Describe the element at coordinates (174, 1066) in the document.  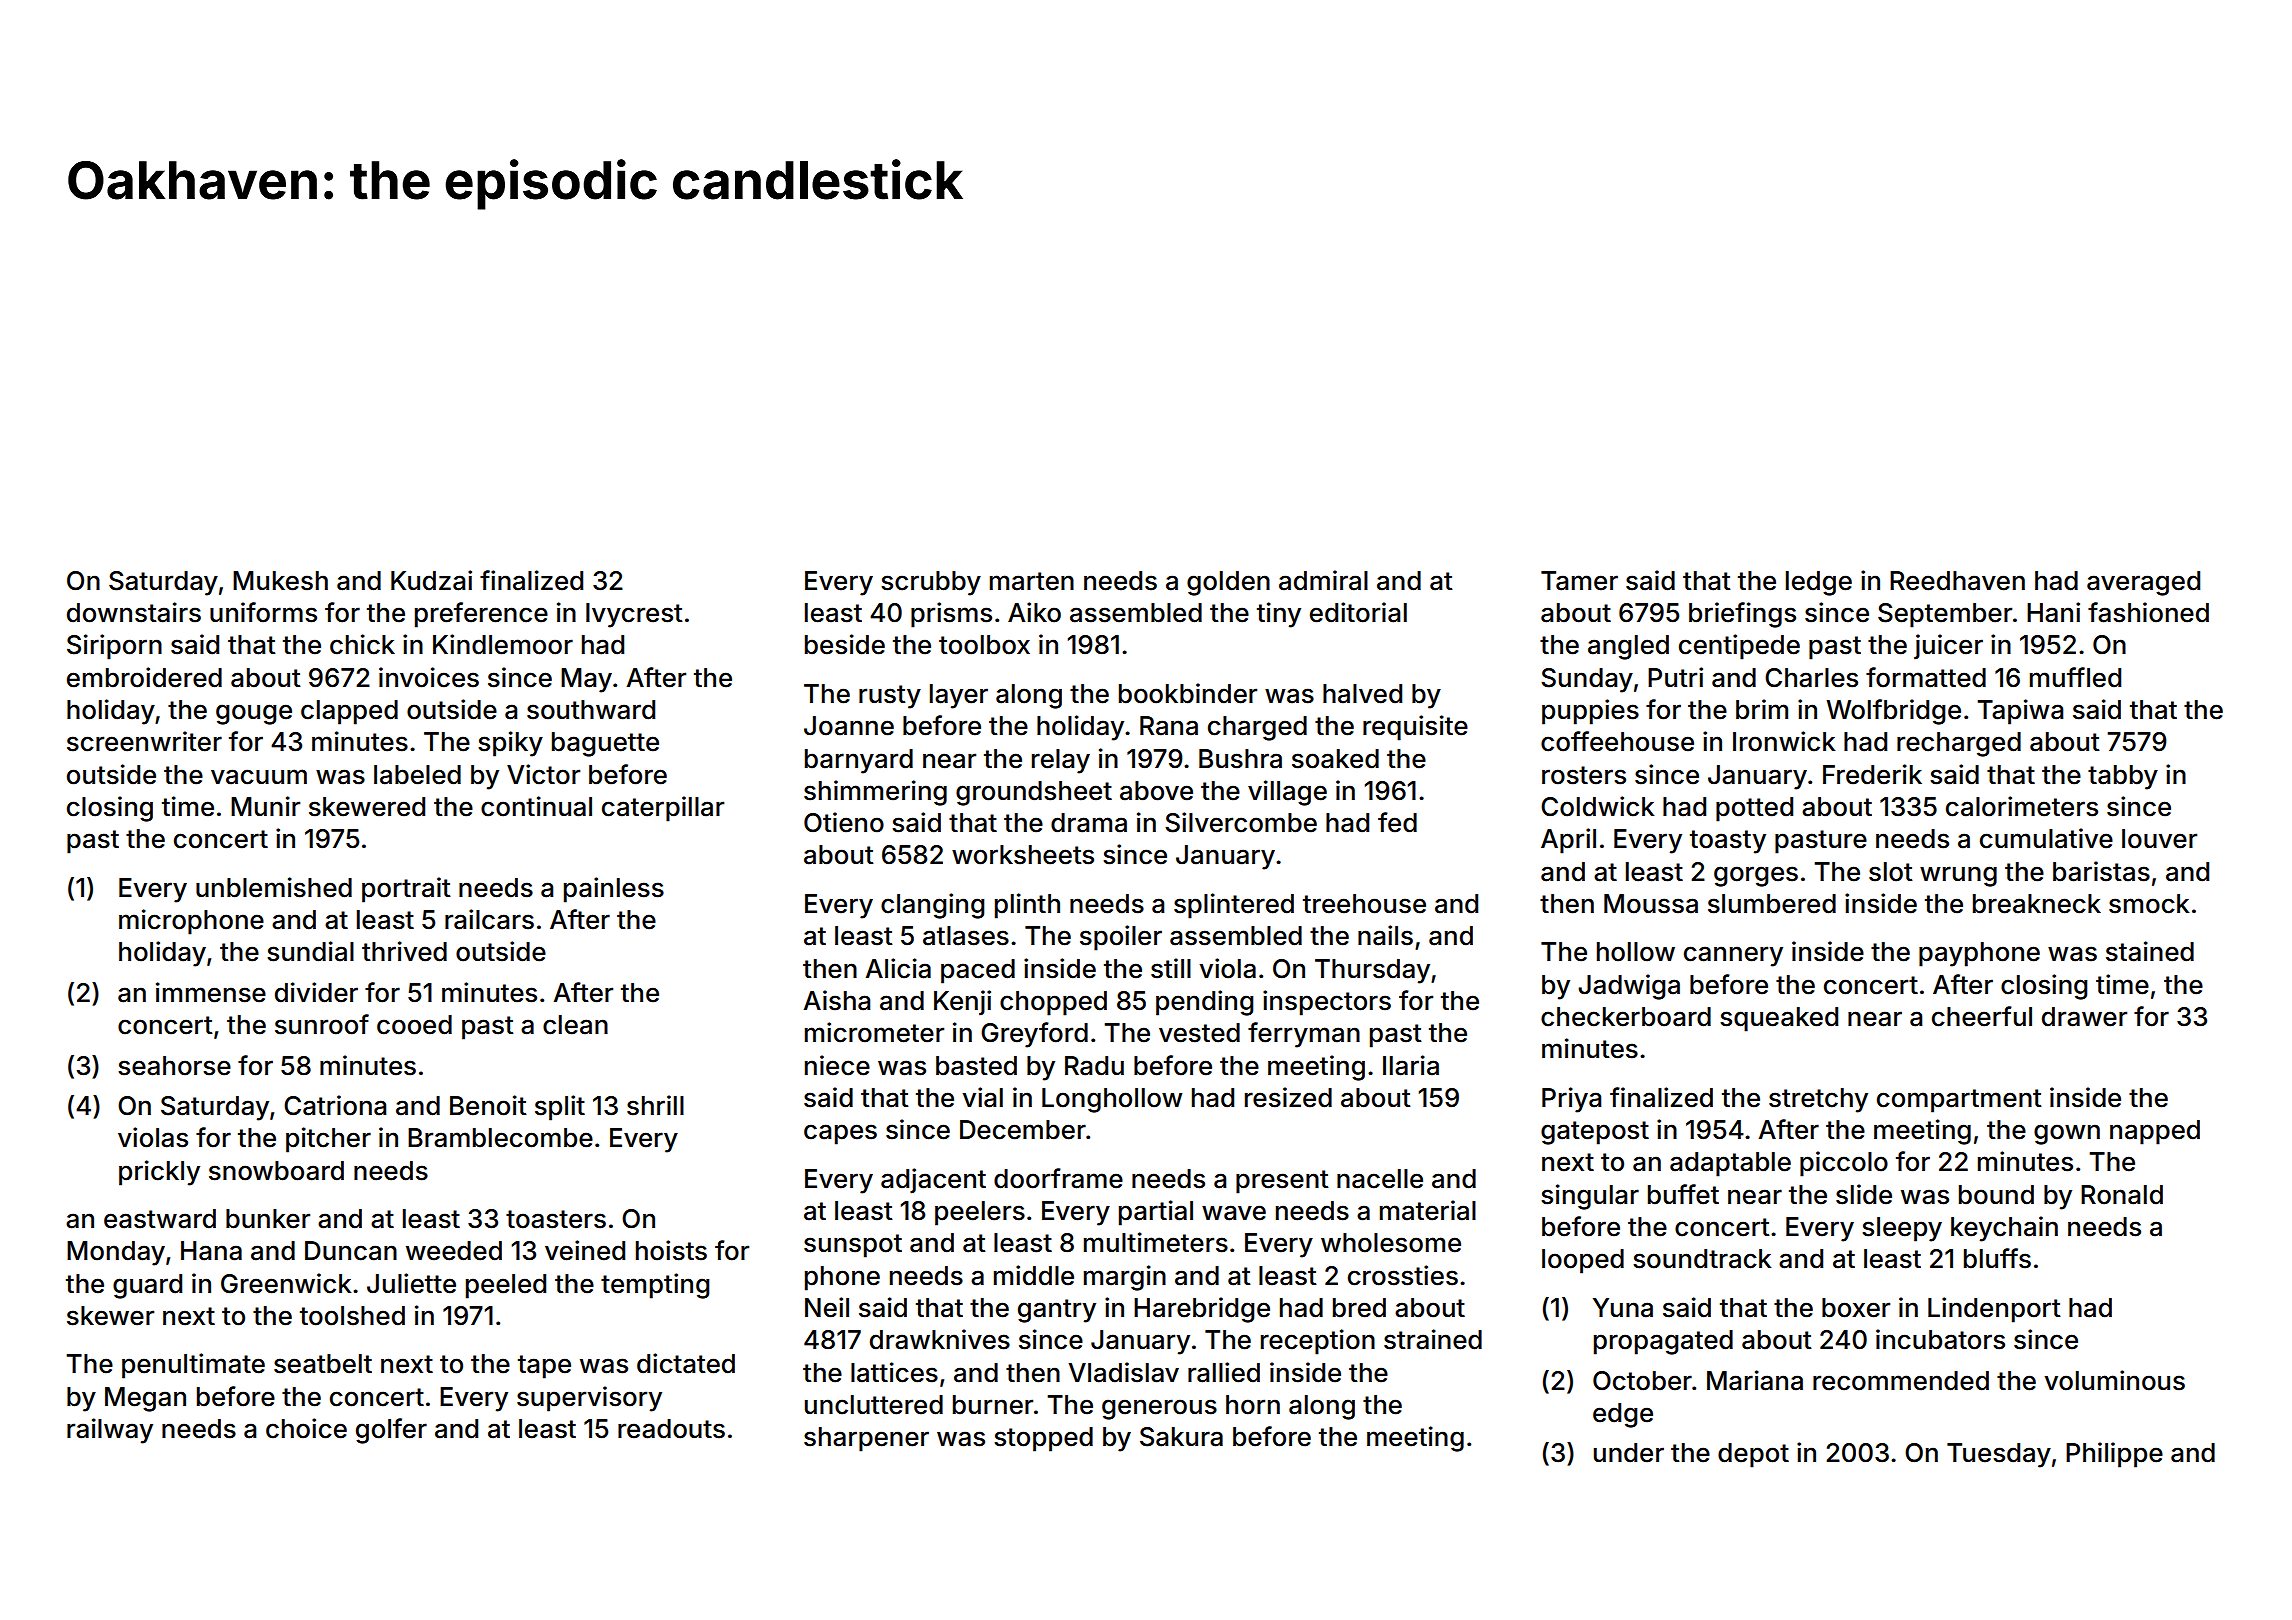
I see `seahorse` at that location.
